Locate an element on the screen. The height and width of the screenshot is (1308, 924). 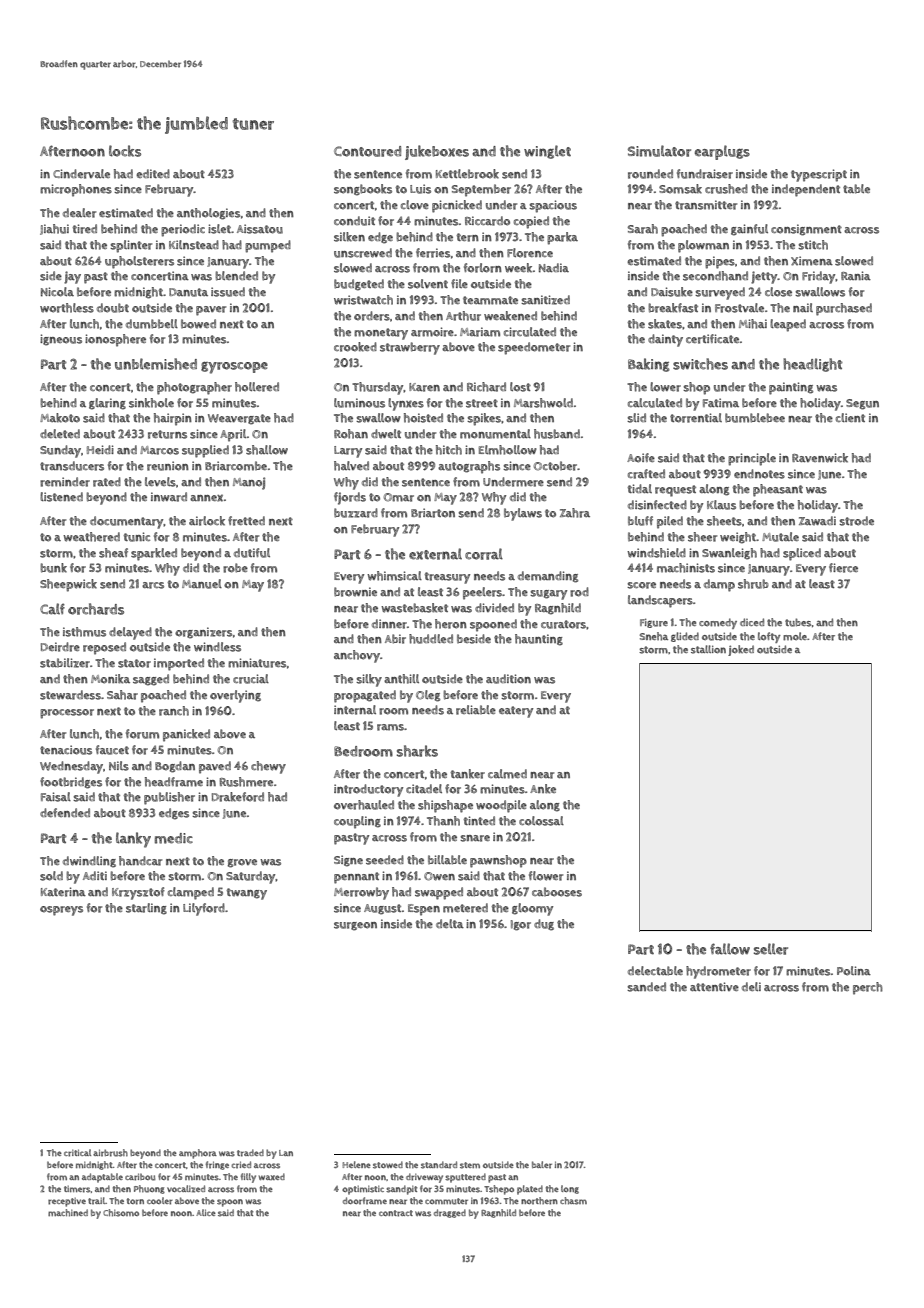
Rushmere is located at coordinates (246, 782).
